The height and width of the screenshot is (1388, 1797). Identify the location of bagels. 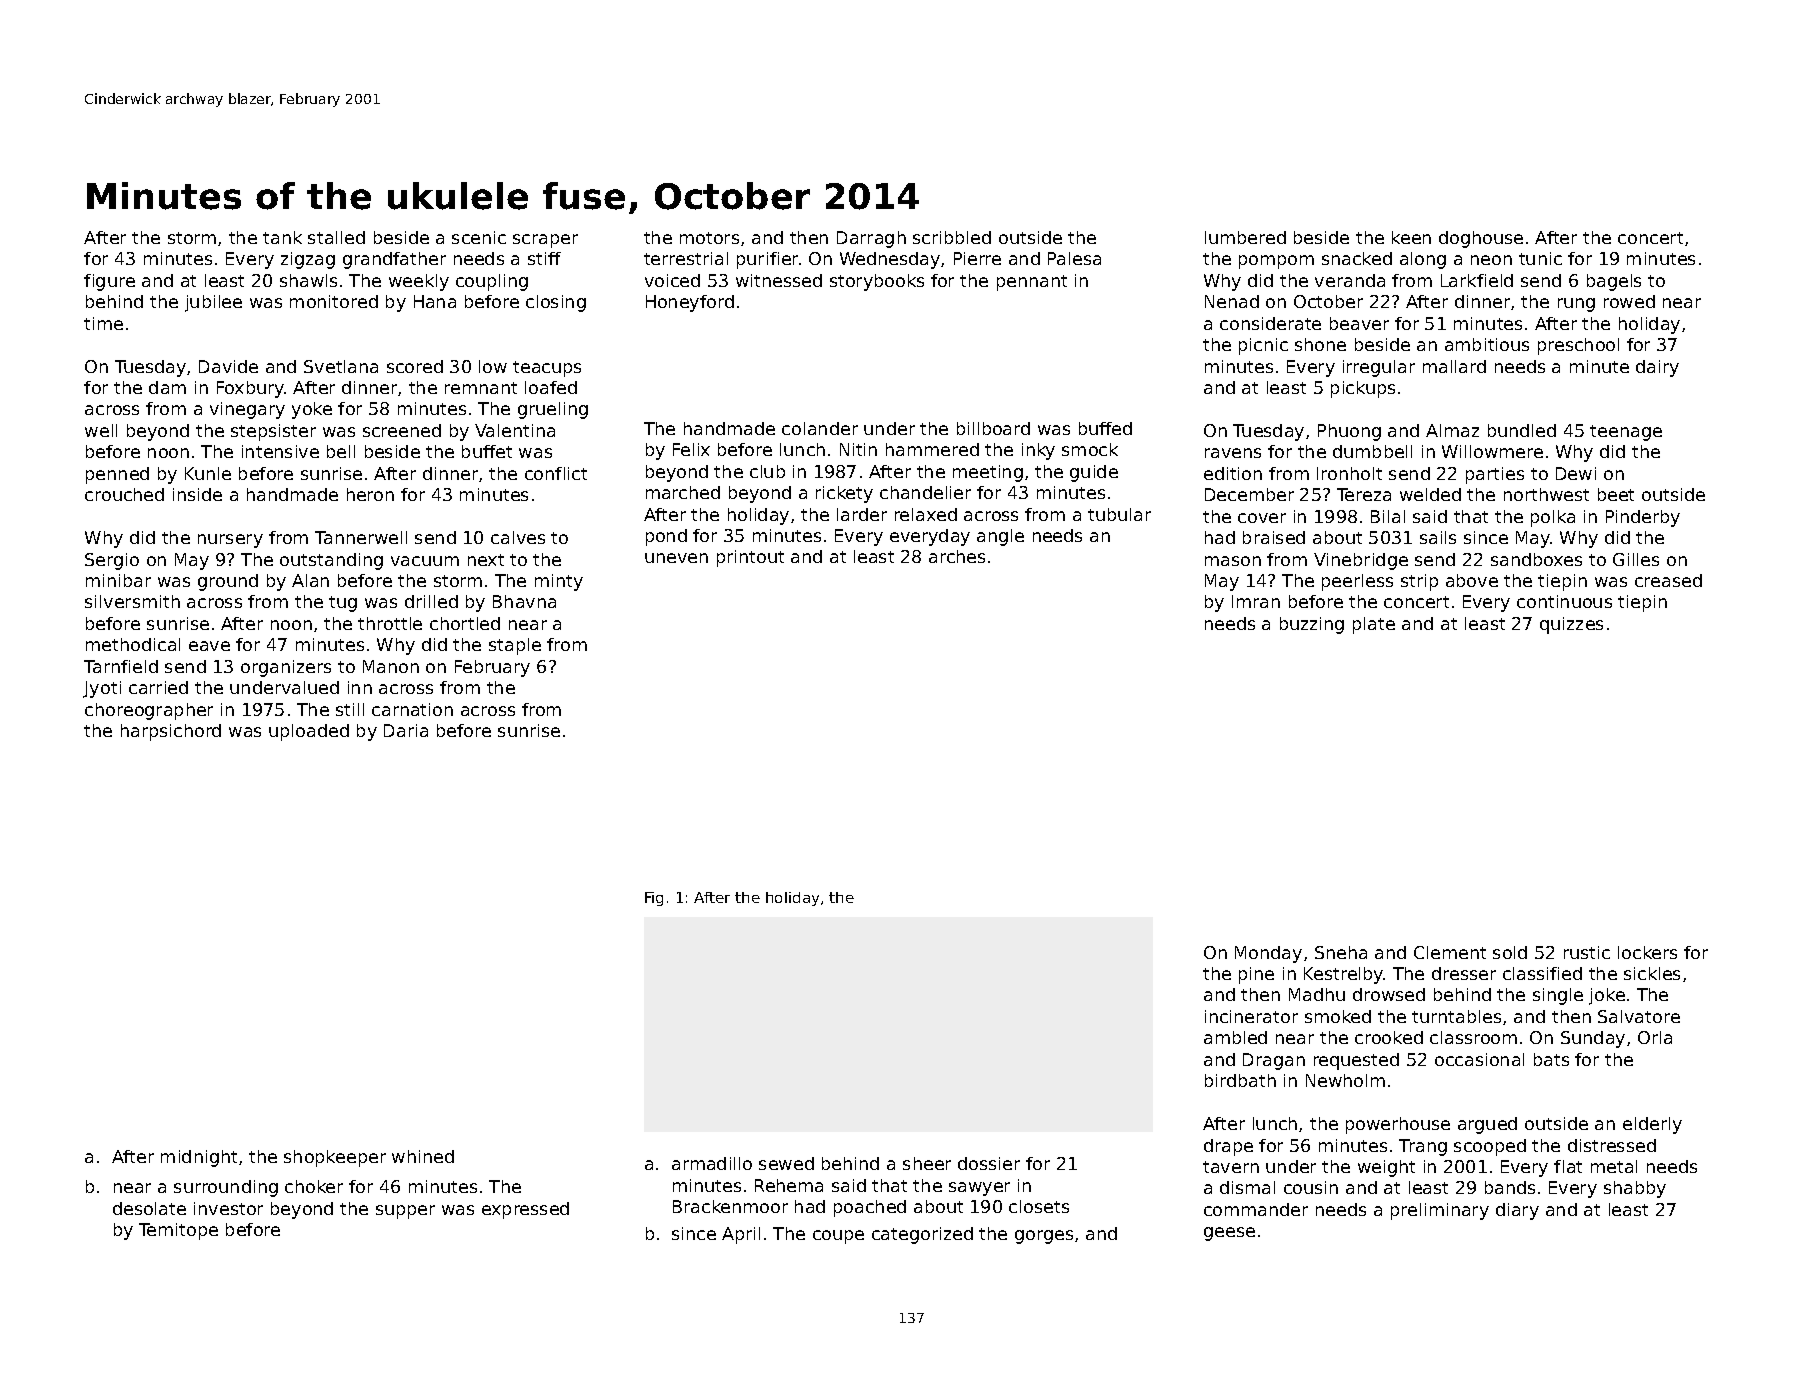
(1614, 282).
